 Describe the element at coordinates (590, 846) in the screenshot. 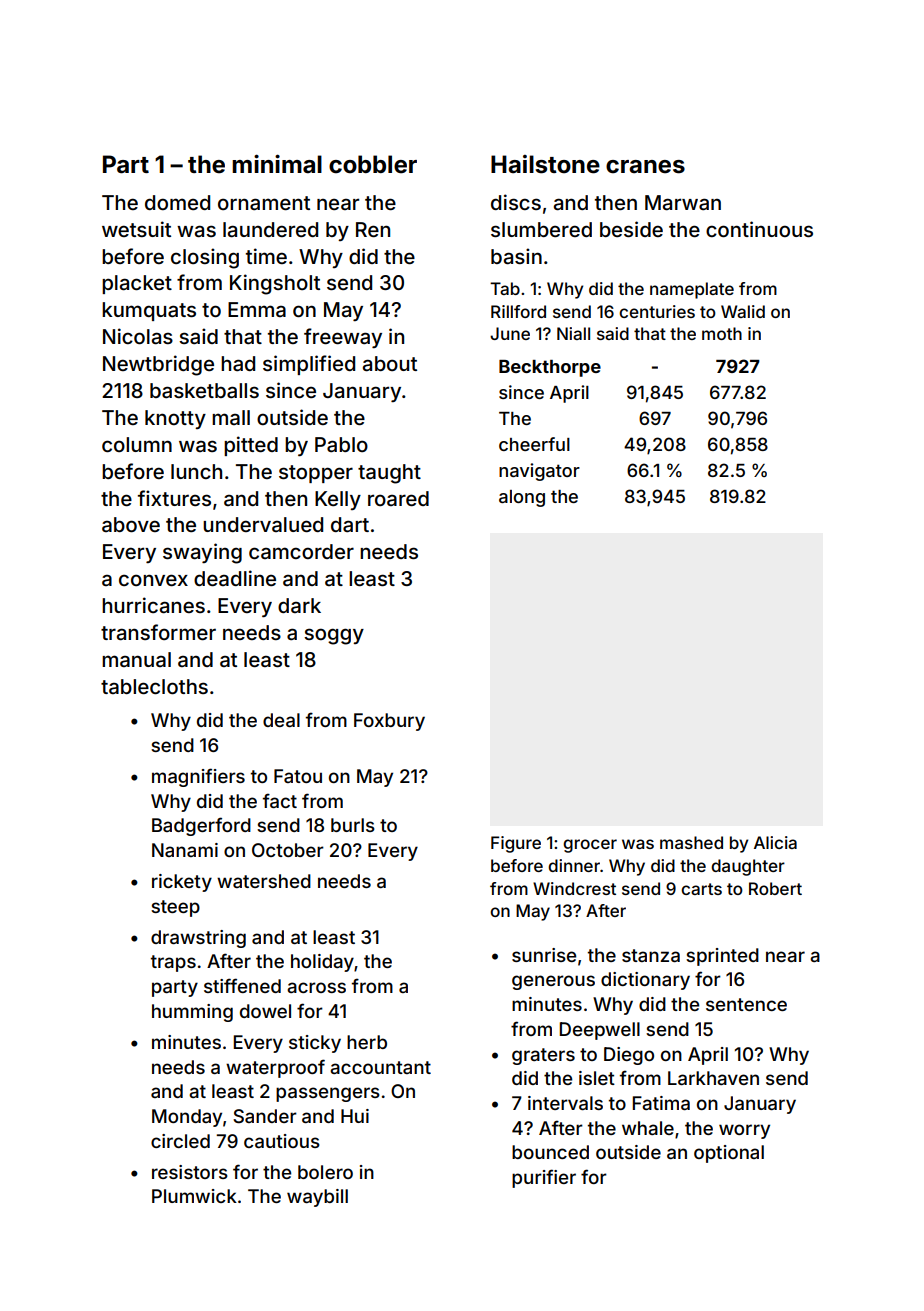

I see `grocer` at that location.
